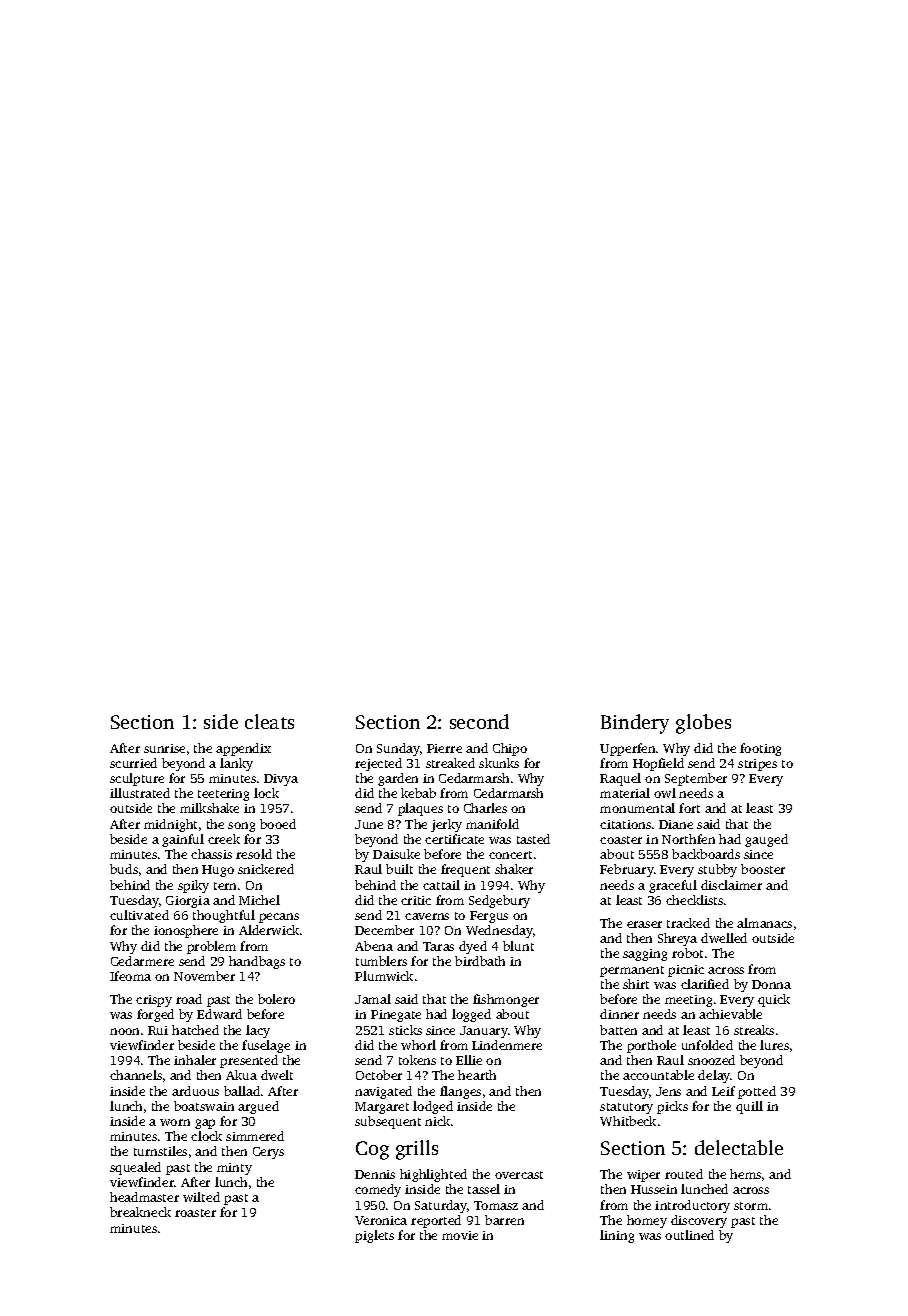  Describe the element at coordinates (460, 1092) in the document. I see `flanges` at that location.
